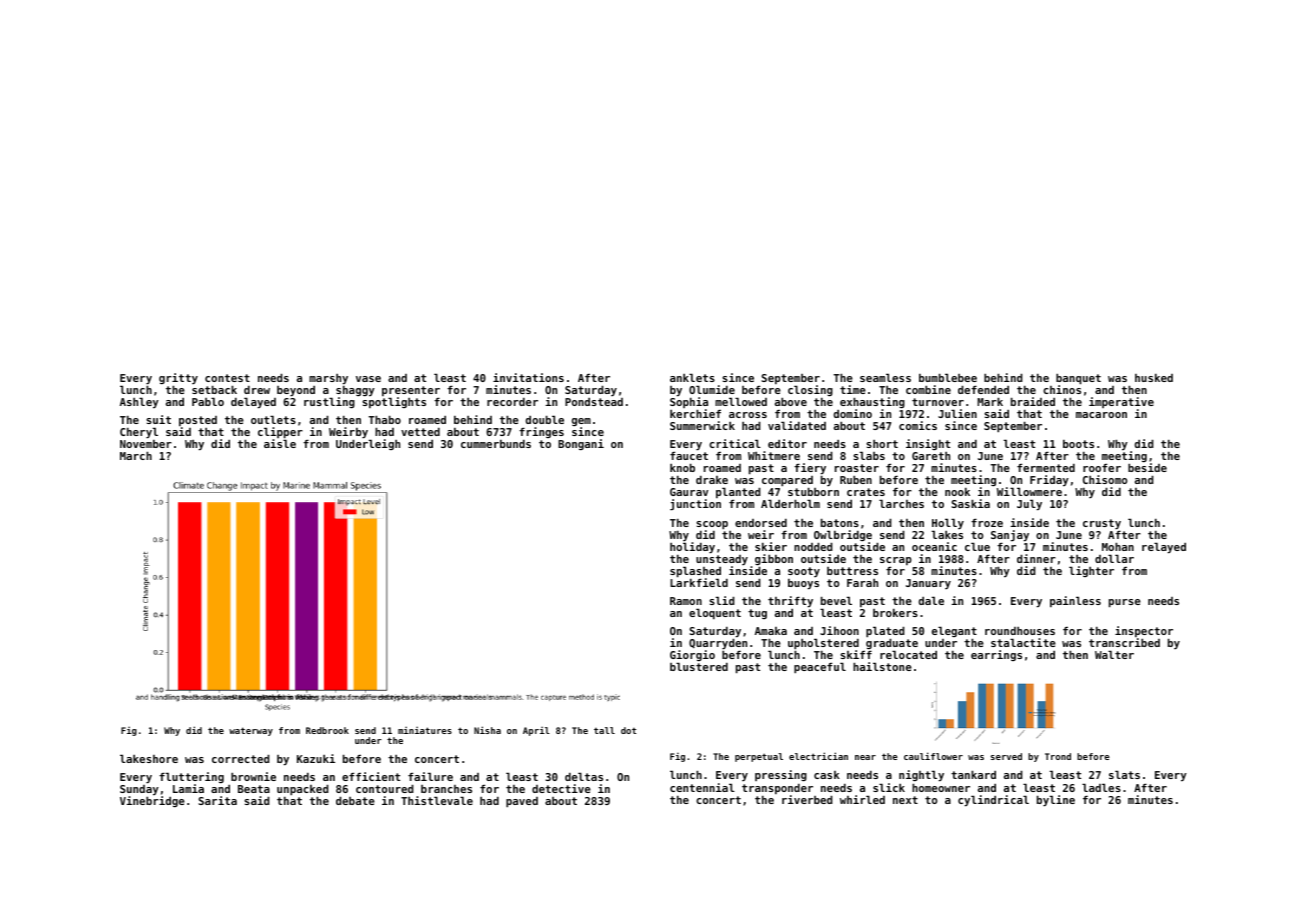 This screenshot has width=1308, height=924. Describe the element at coordinates (425, 730) in the screenshot. I see `miniatures` at that location.
